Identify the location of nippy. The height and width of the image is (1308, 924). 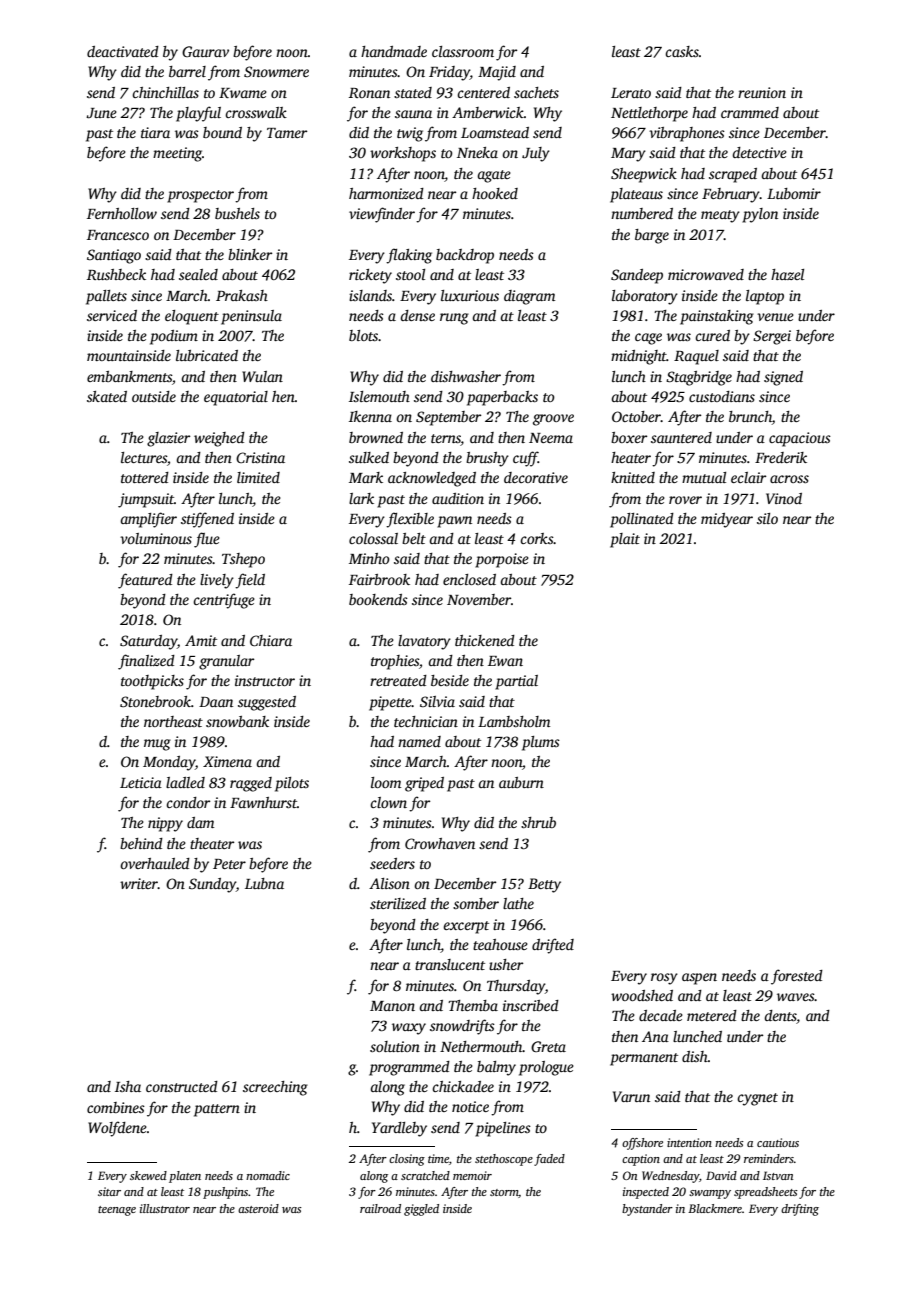
(165, 824).
